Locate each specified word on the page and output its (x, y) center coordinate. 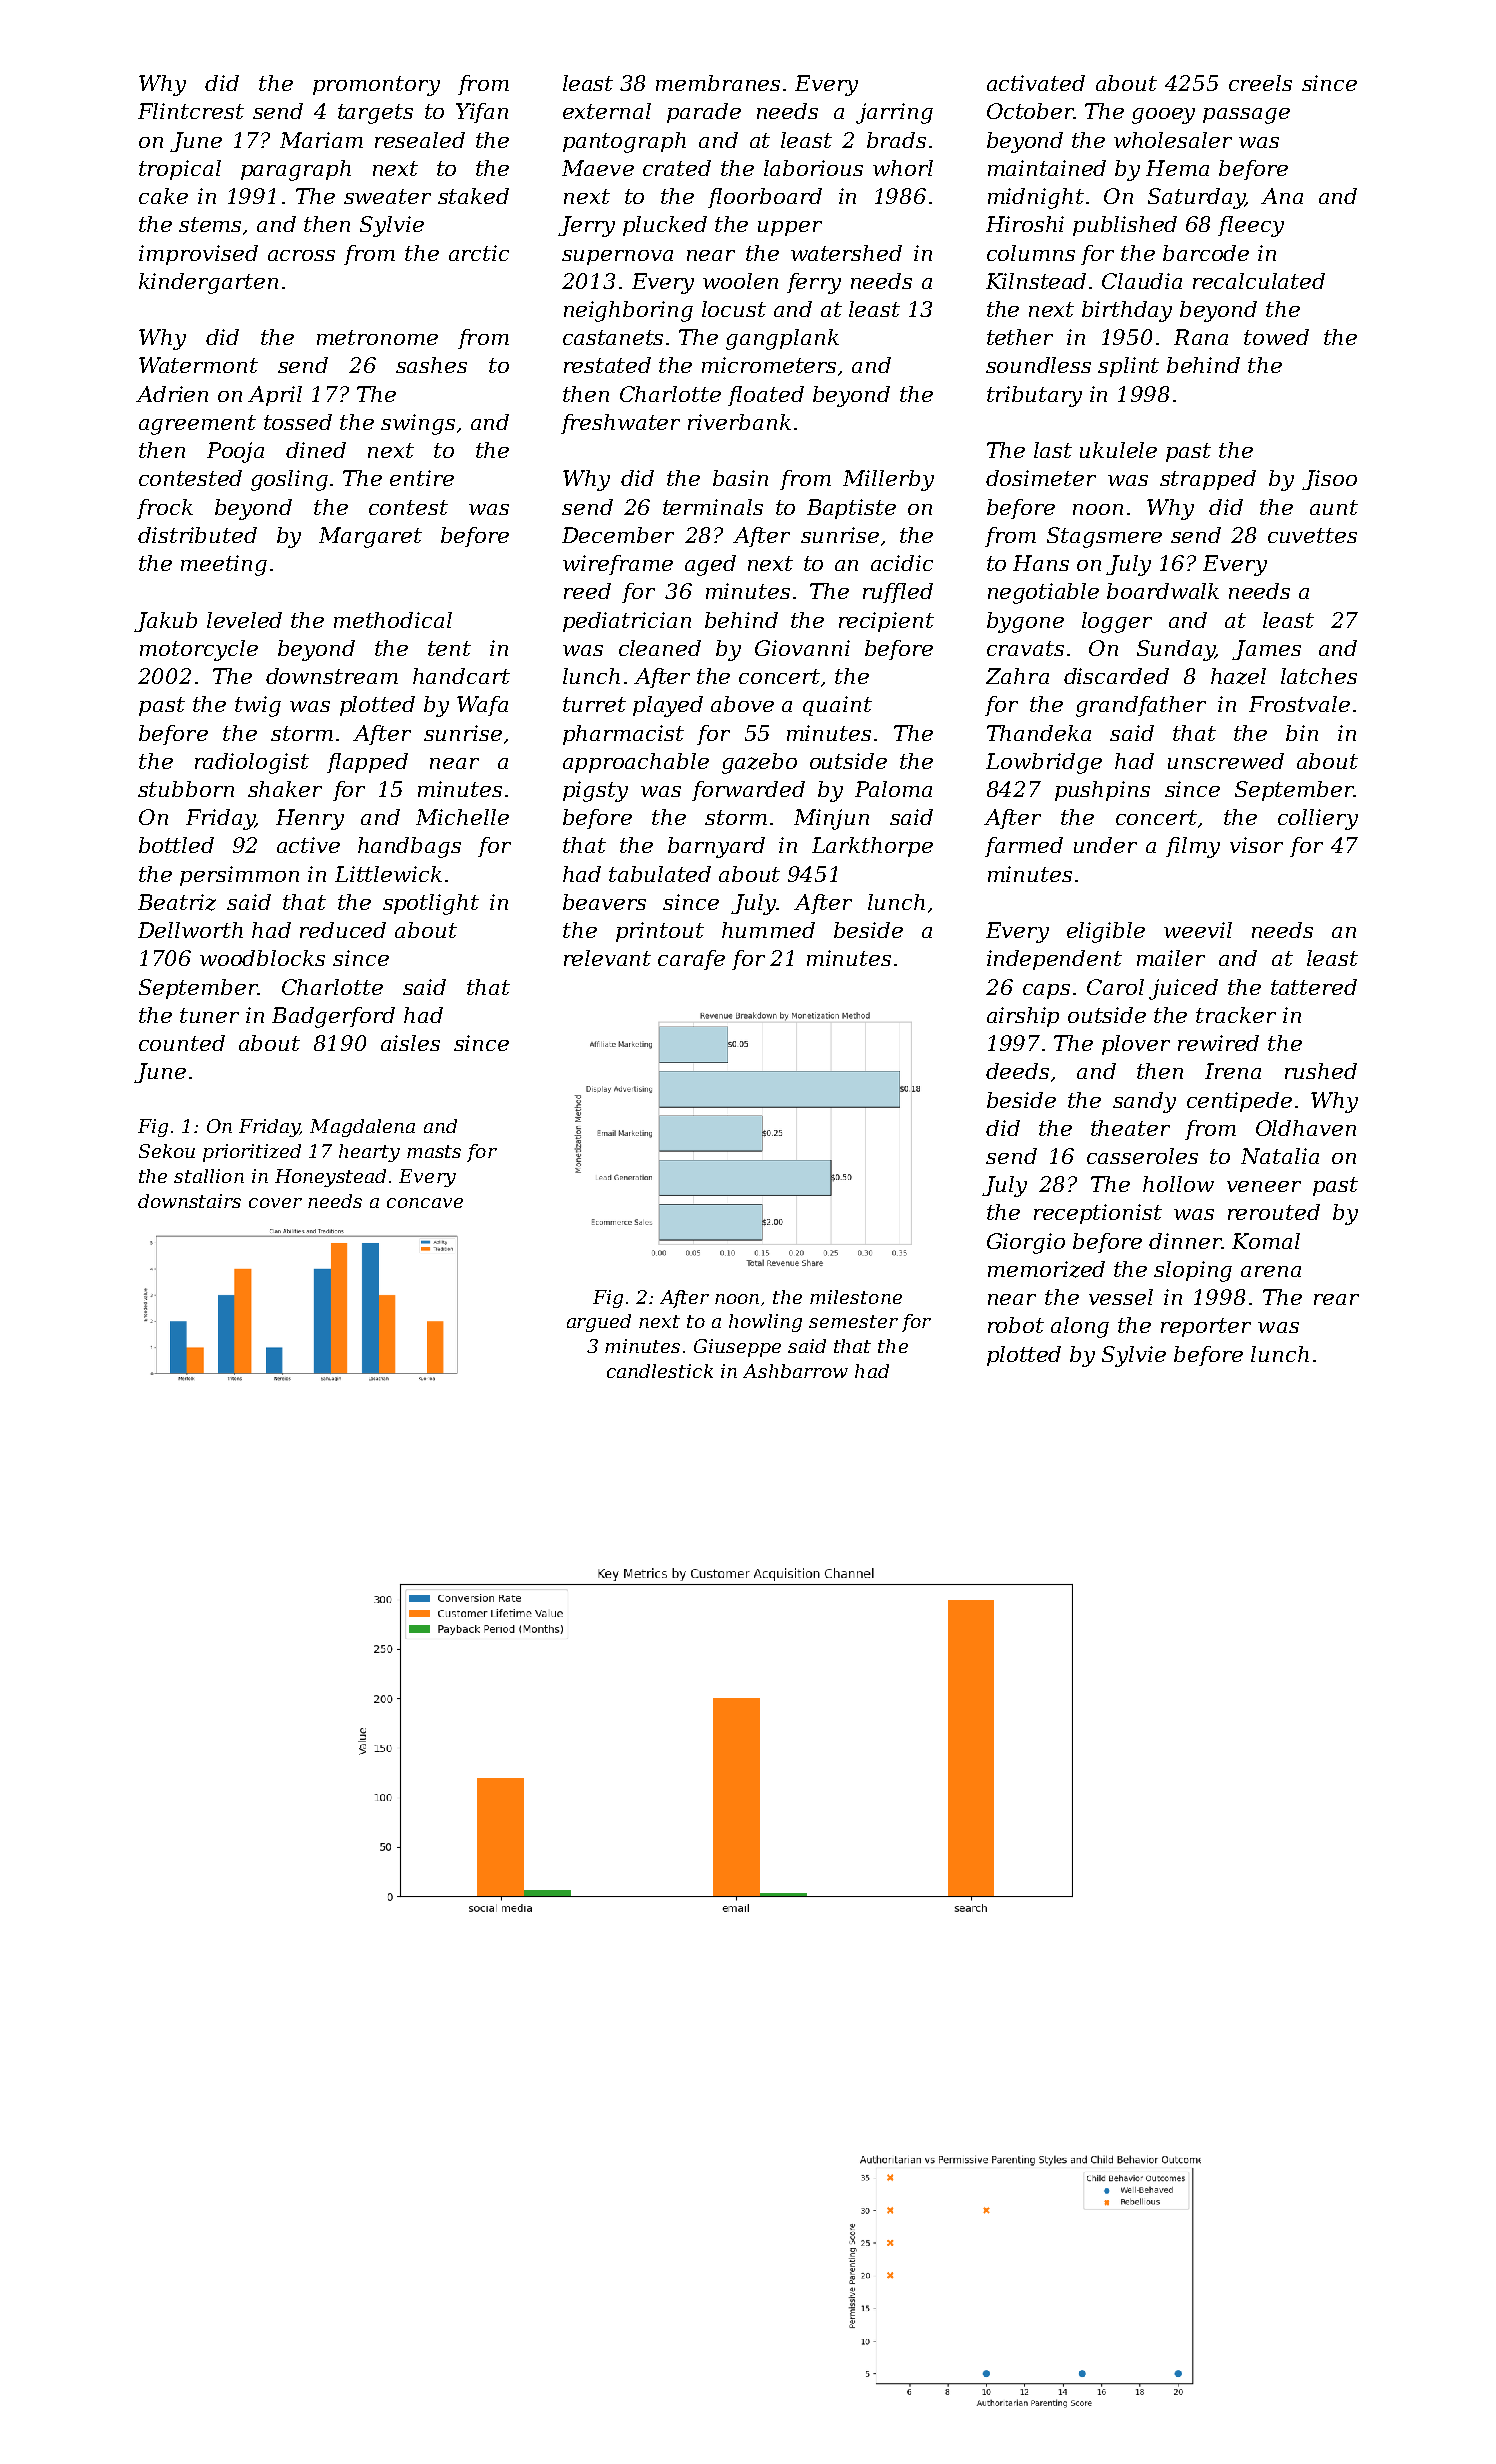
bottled (176, 845)
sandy (1144, 1102)
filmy (1193, 847)
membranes (718, 83)
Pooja (235, 452)
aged (710, 565)
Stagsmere (1104, 537)
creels (1260, 83)
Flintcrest (191, 111)
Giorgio (1026, 1243)
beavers (604, 902)
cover (275, 1203)
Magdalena (362, 1128)
